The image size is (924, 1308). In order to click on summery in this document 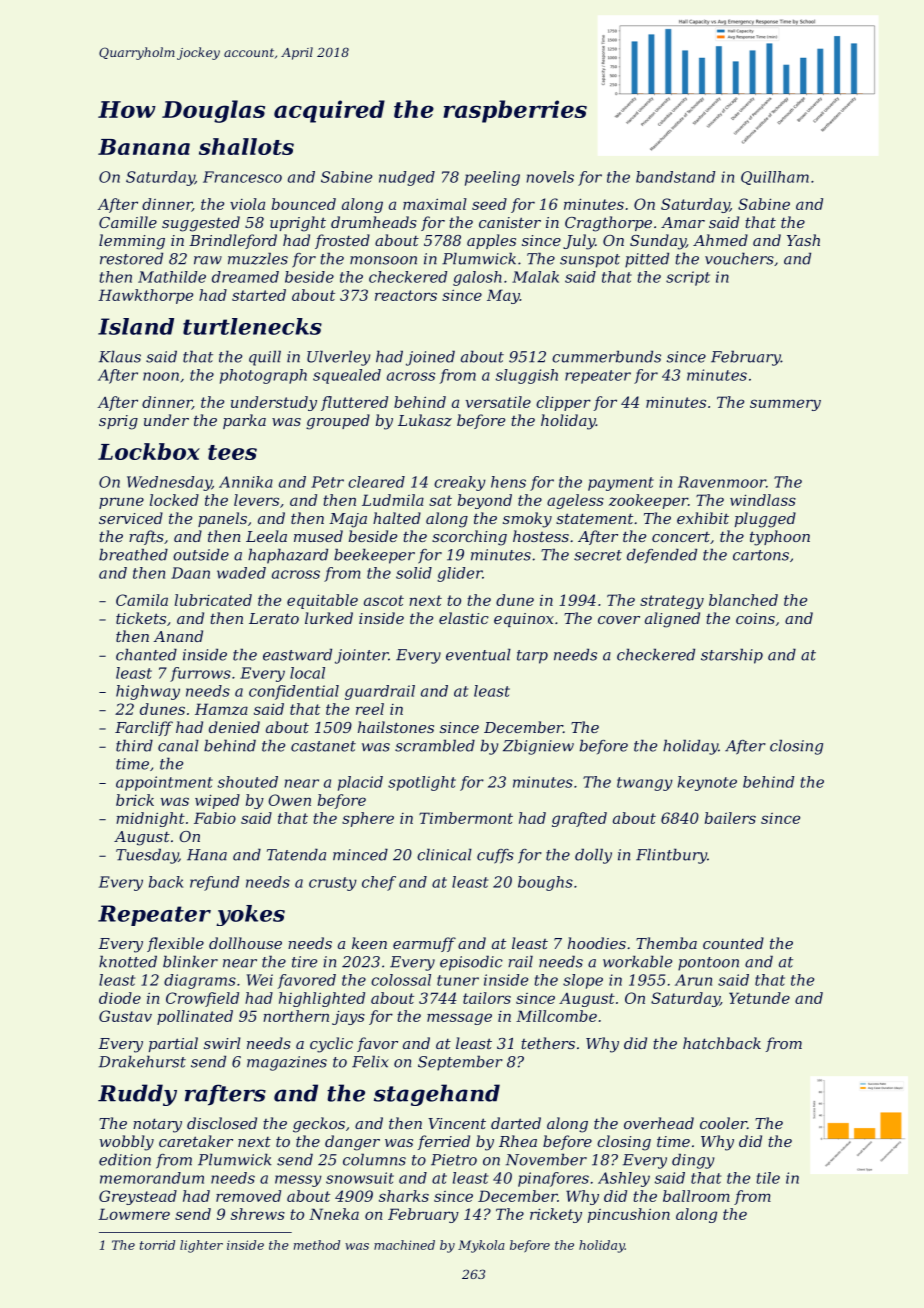, I will do `click(785, 405)`.
